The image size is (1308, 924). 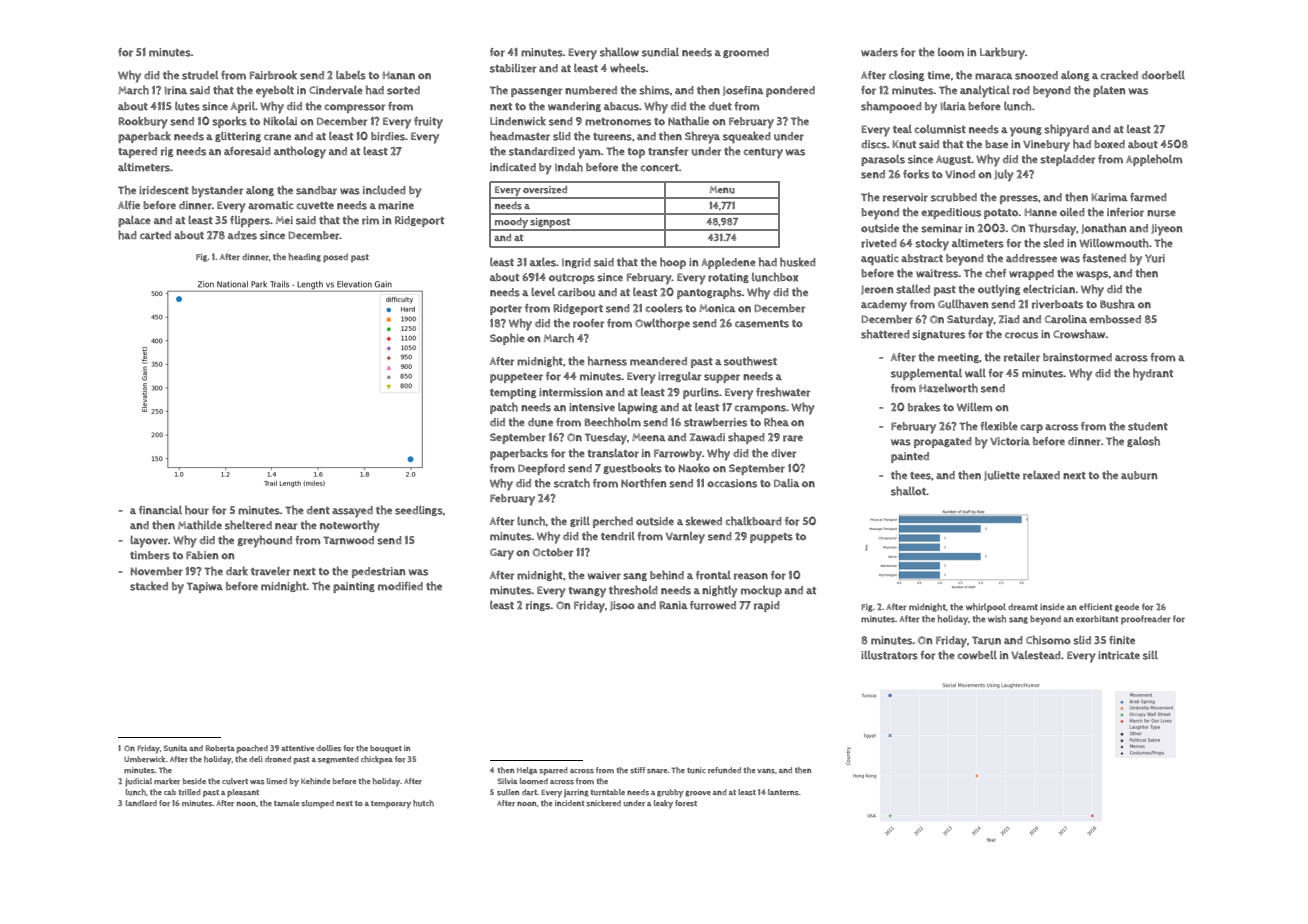 What do you see at coordinates (686, 803) in the screenshot?
I see `forest` at bounding box center [686, 803].
